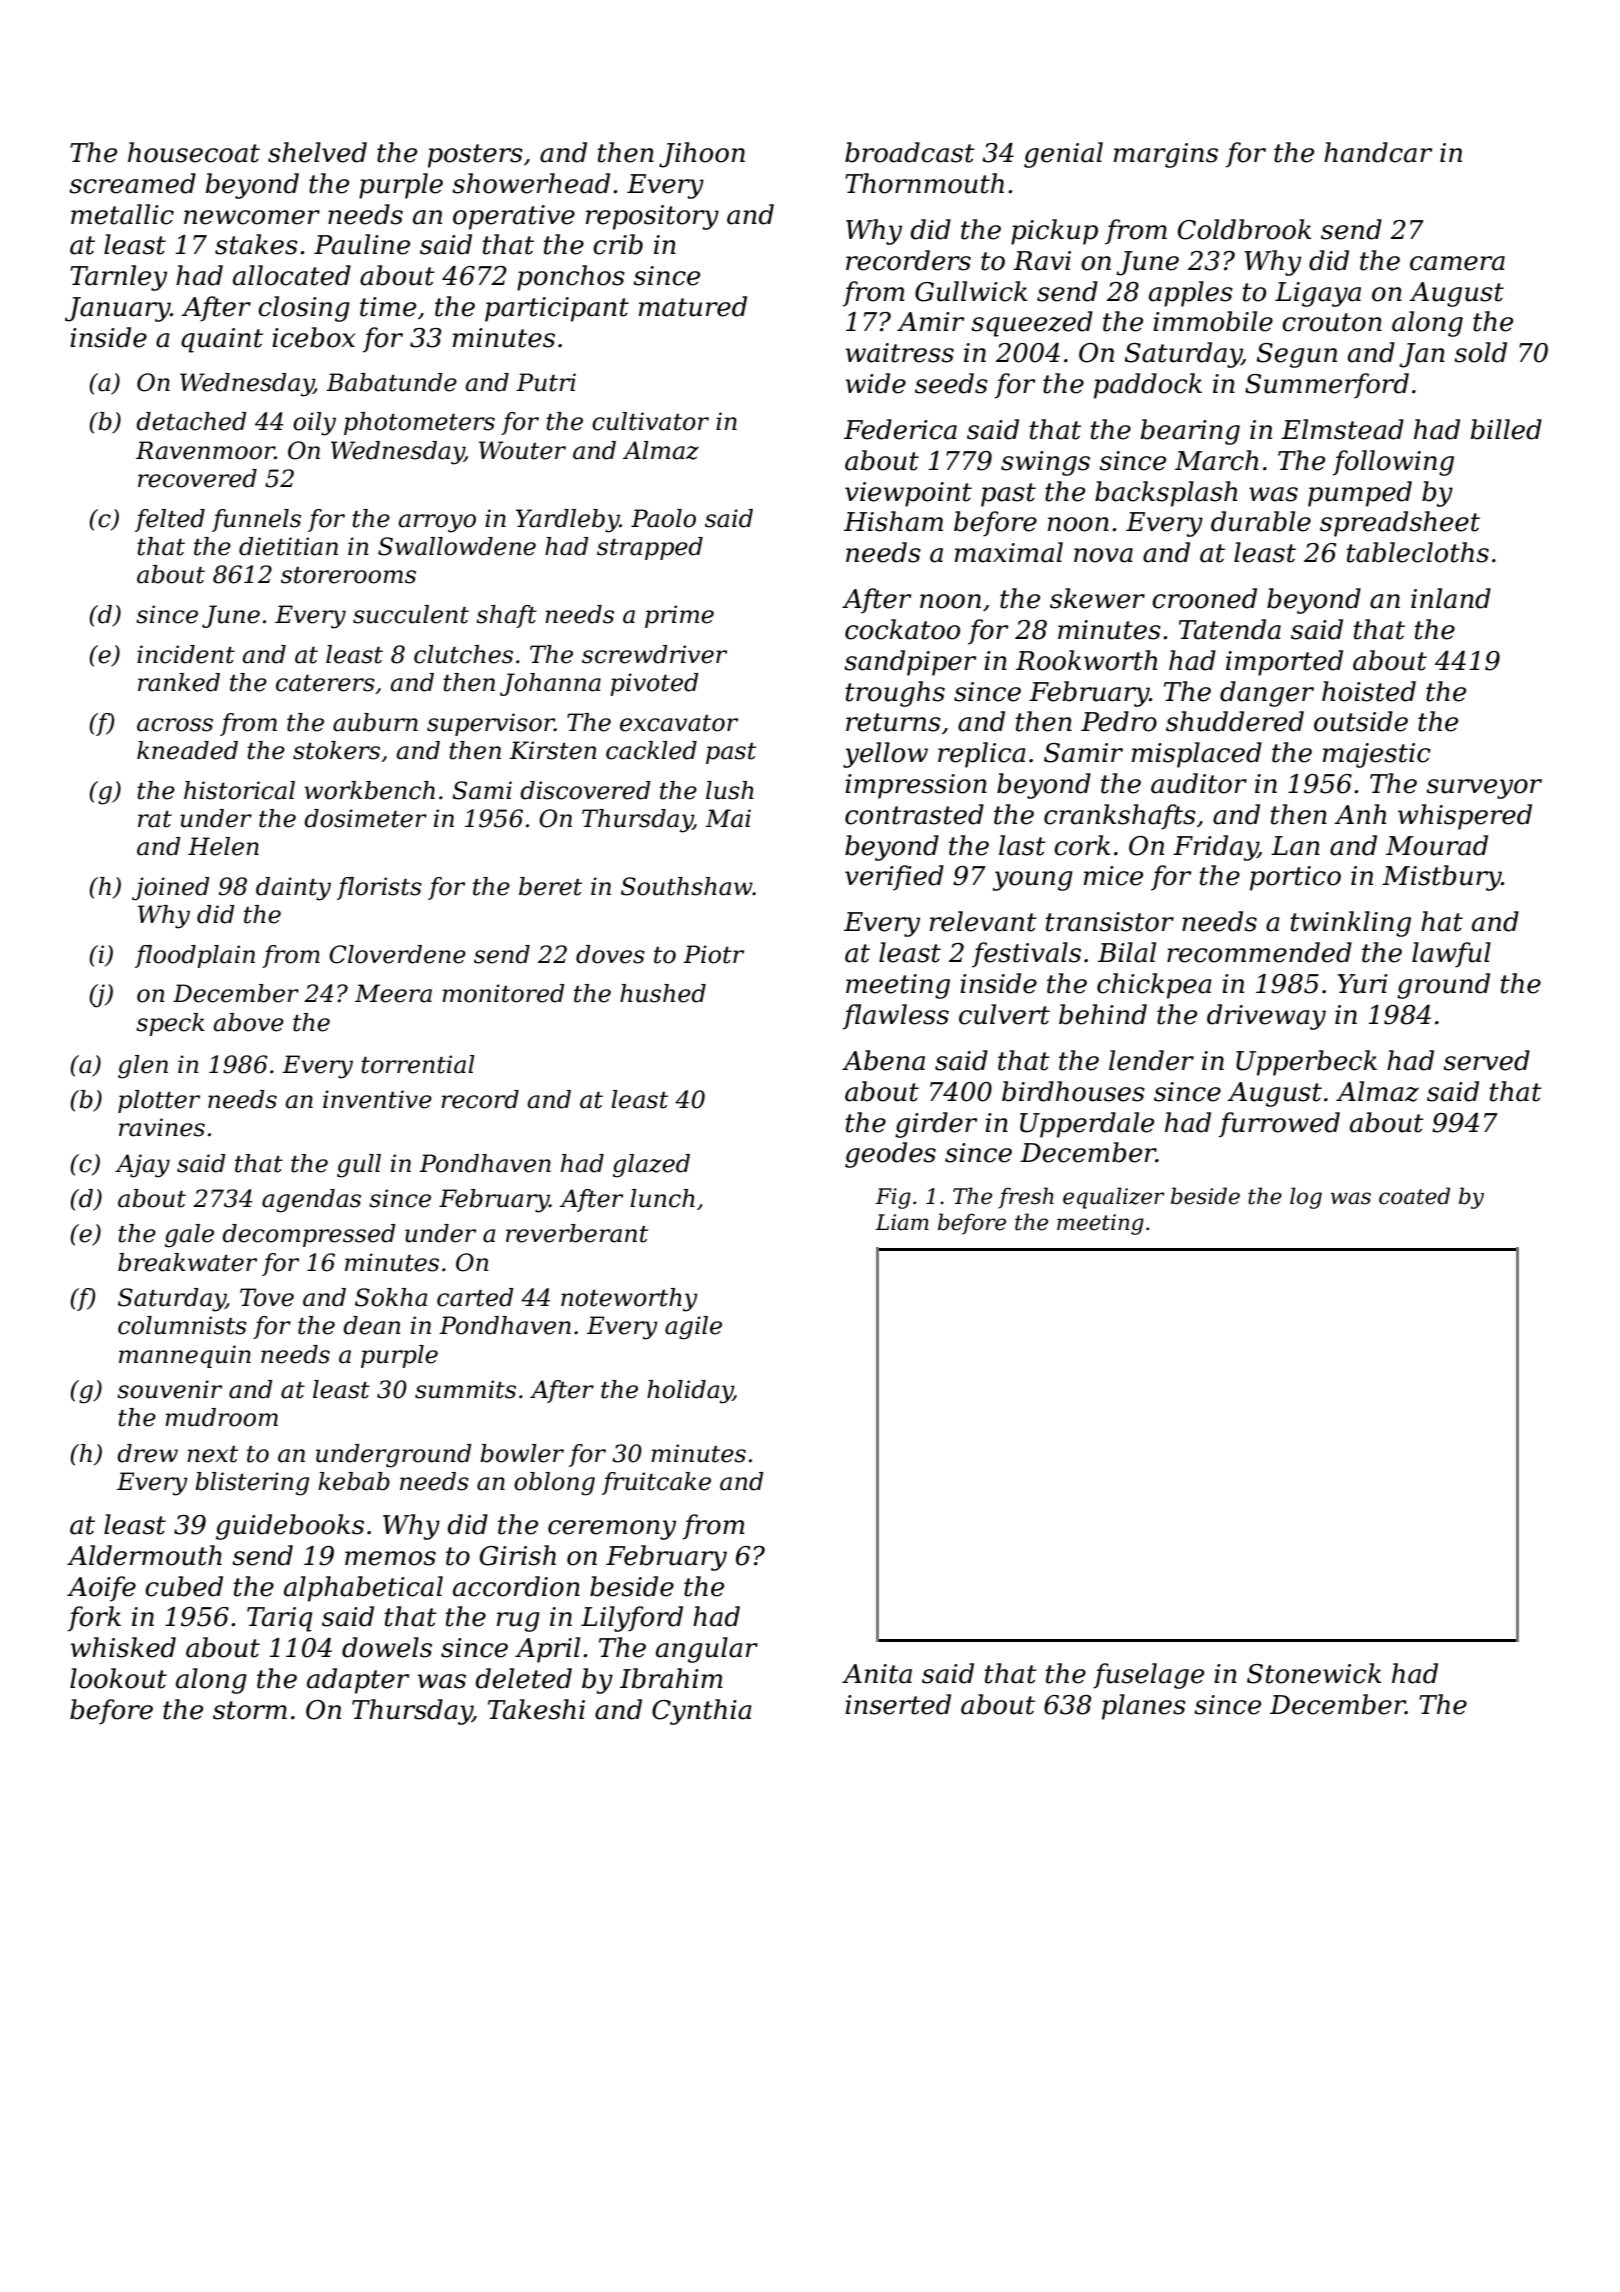 The width and height of the screenshot is (1620, 2292). What do you see at coordinates (1414, 1196) in the screenshot?
I see `coated` at bounding box center [1414, 1196].
